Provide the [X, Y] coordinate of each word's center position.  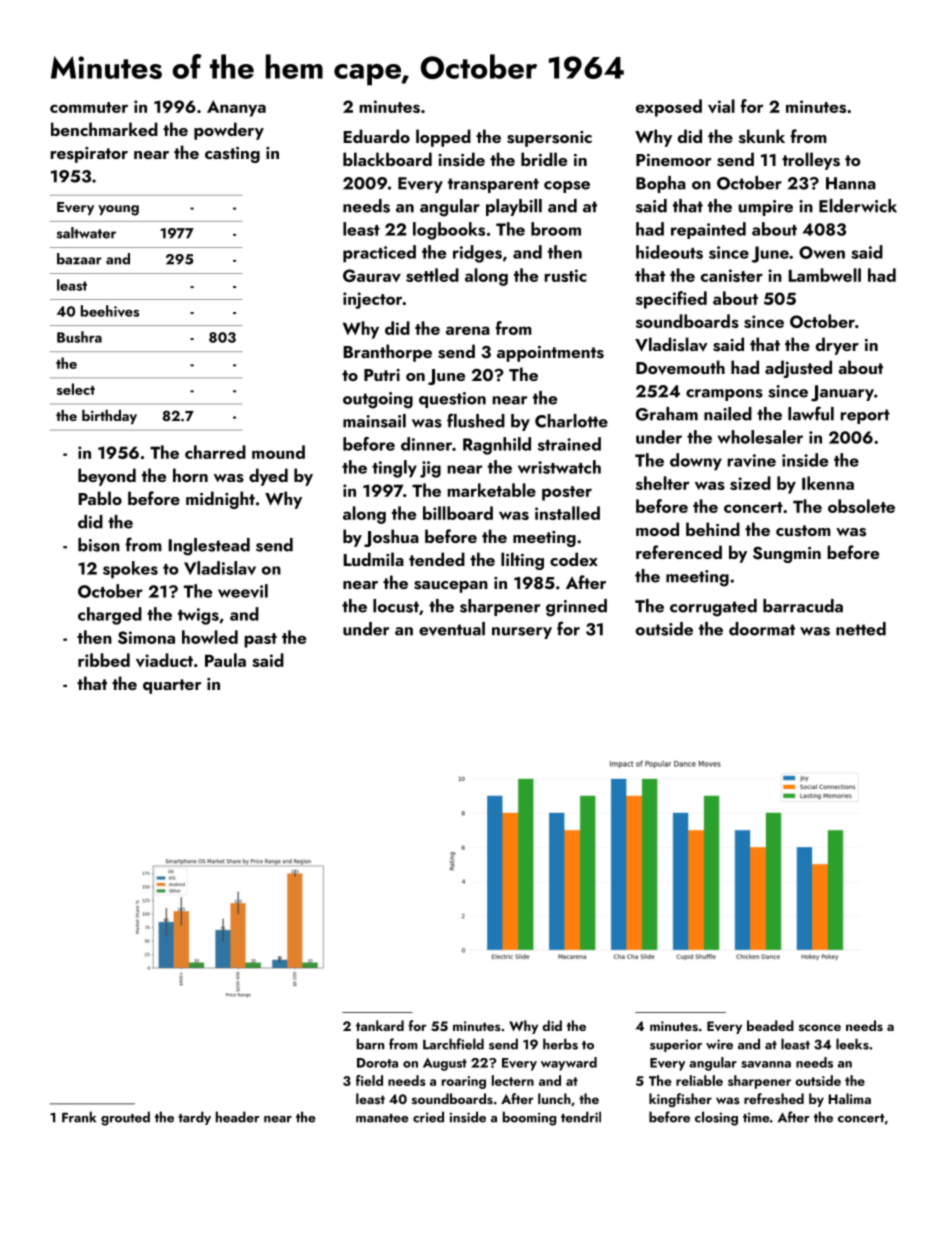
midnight [220, 500]
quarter [172, 686]
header [238, 1117]
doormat [762, 629]
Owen [822, 252]
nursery [522, 633]
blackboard [387, 159]
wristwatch [559, 467]
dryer [837, 346]
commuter [89, 107]
